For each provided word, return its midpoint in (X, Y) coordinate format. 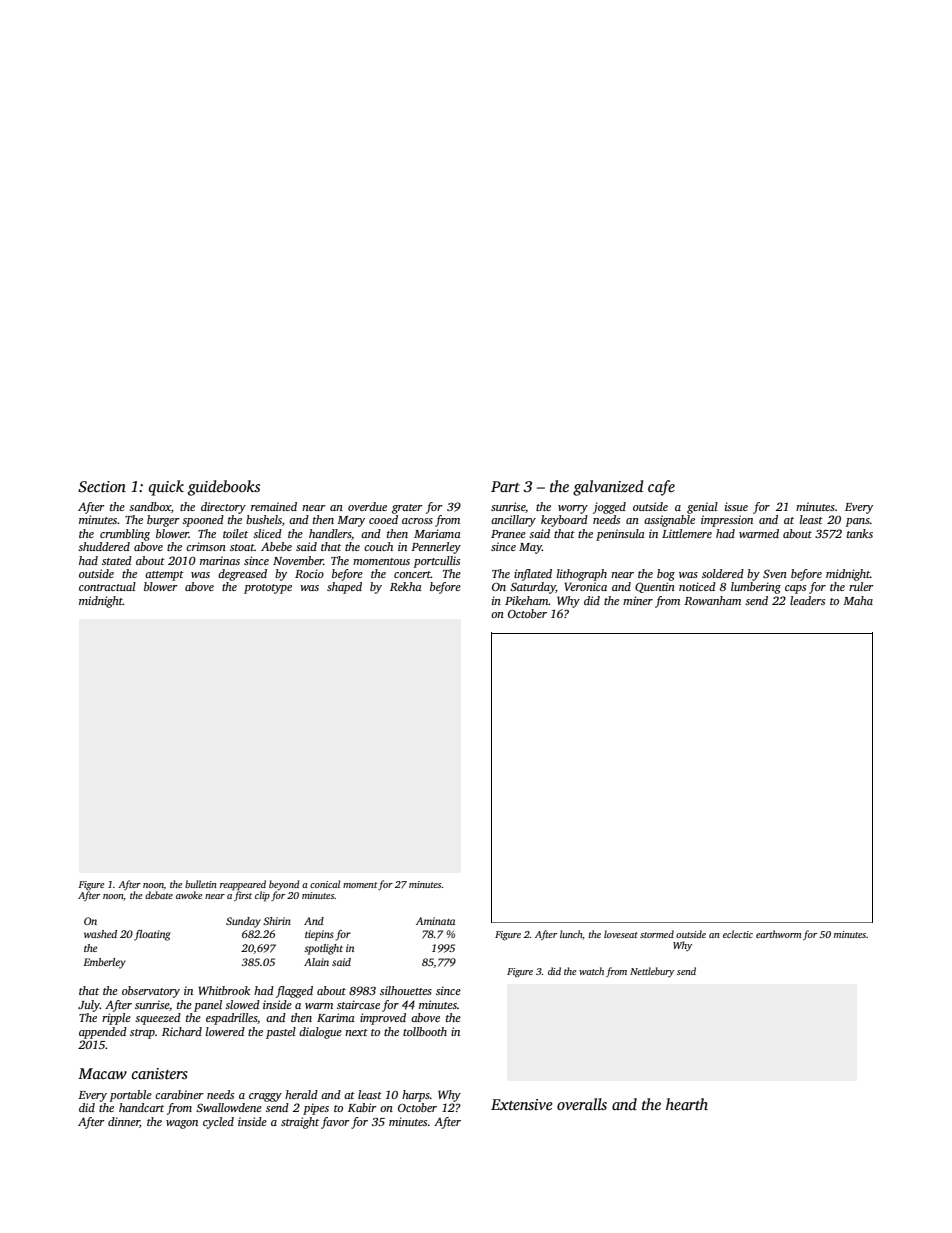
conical (325, 884)
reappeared (243, 885)
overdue (367, 506)
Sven (775, 573)
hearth (687, 1104)
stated (117, 560)
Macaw (102, 1073)
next (356, 1032)
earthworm (778, 934)
